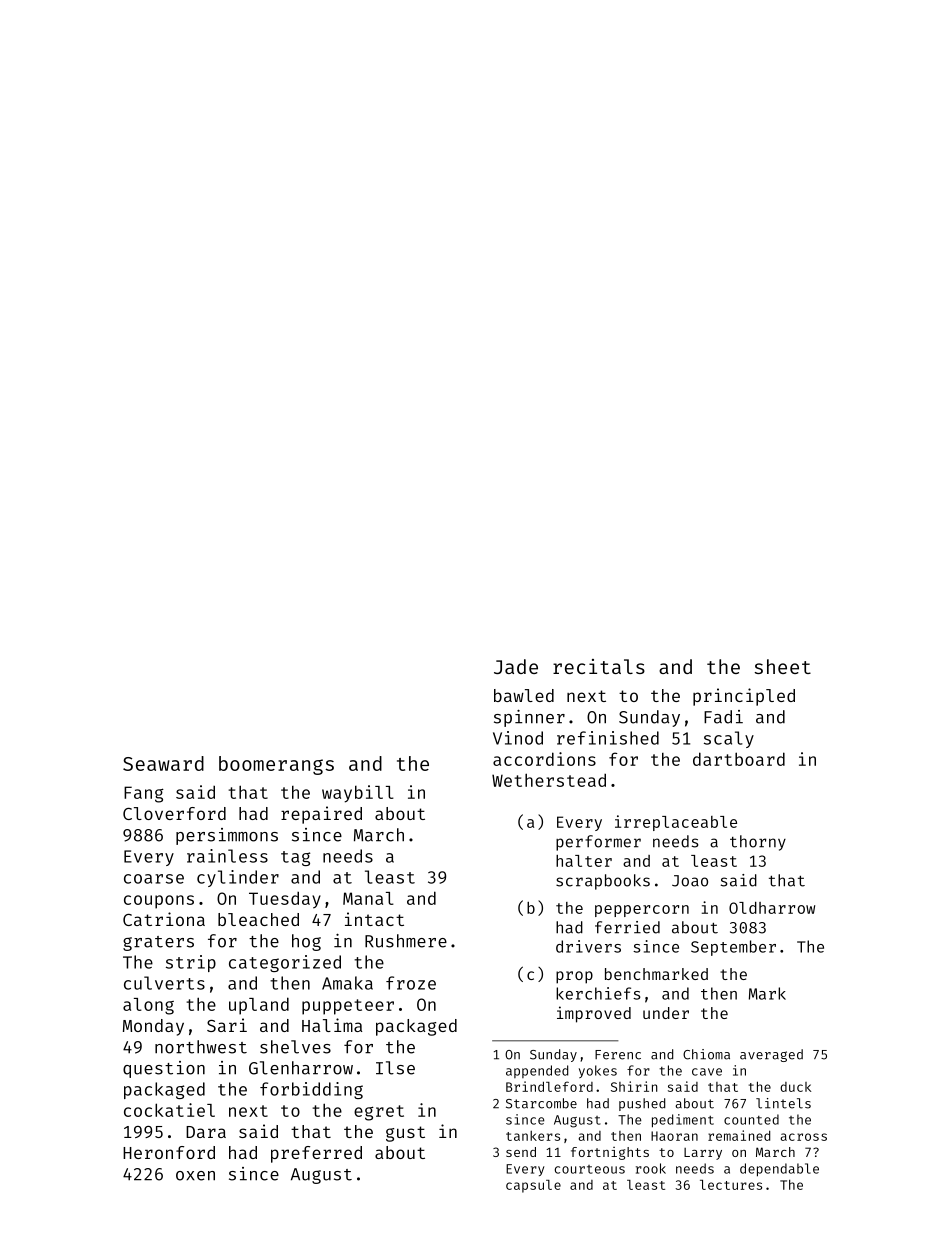 This page has height=1233, width=952. What do you see at coordinates (358, 794) in the page?
I see `waybill` at bounding box center [358, 794].
